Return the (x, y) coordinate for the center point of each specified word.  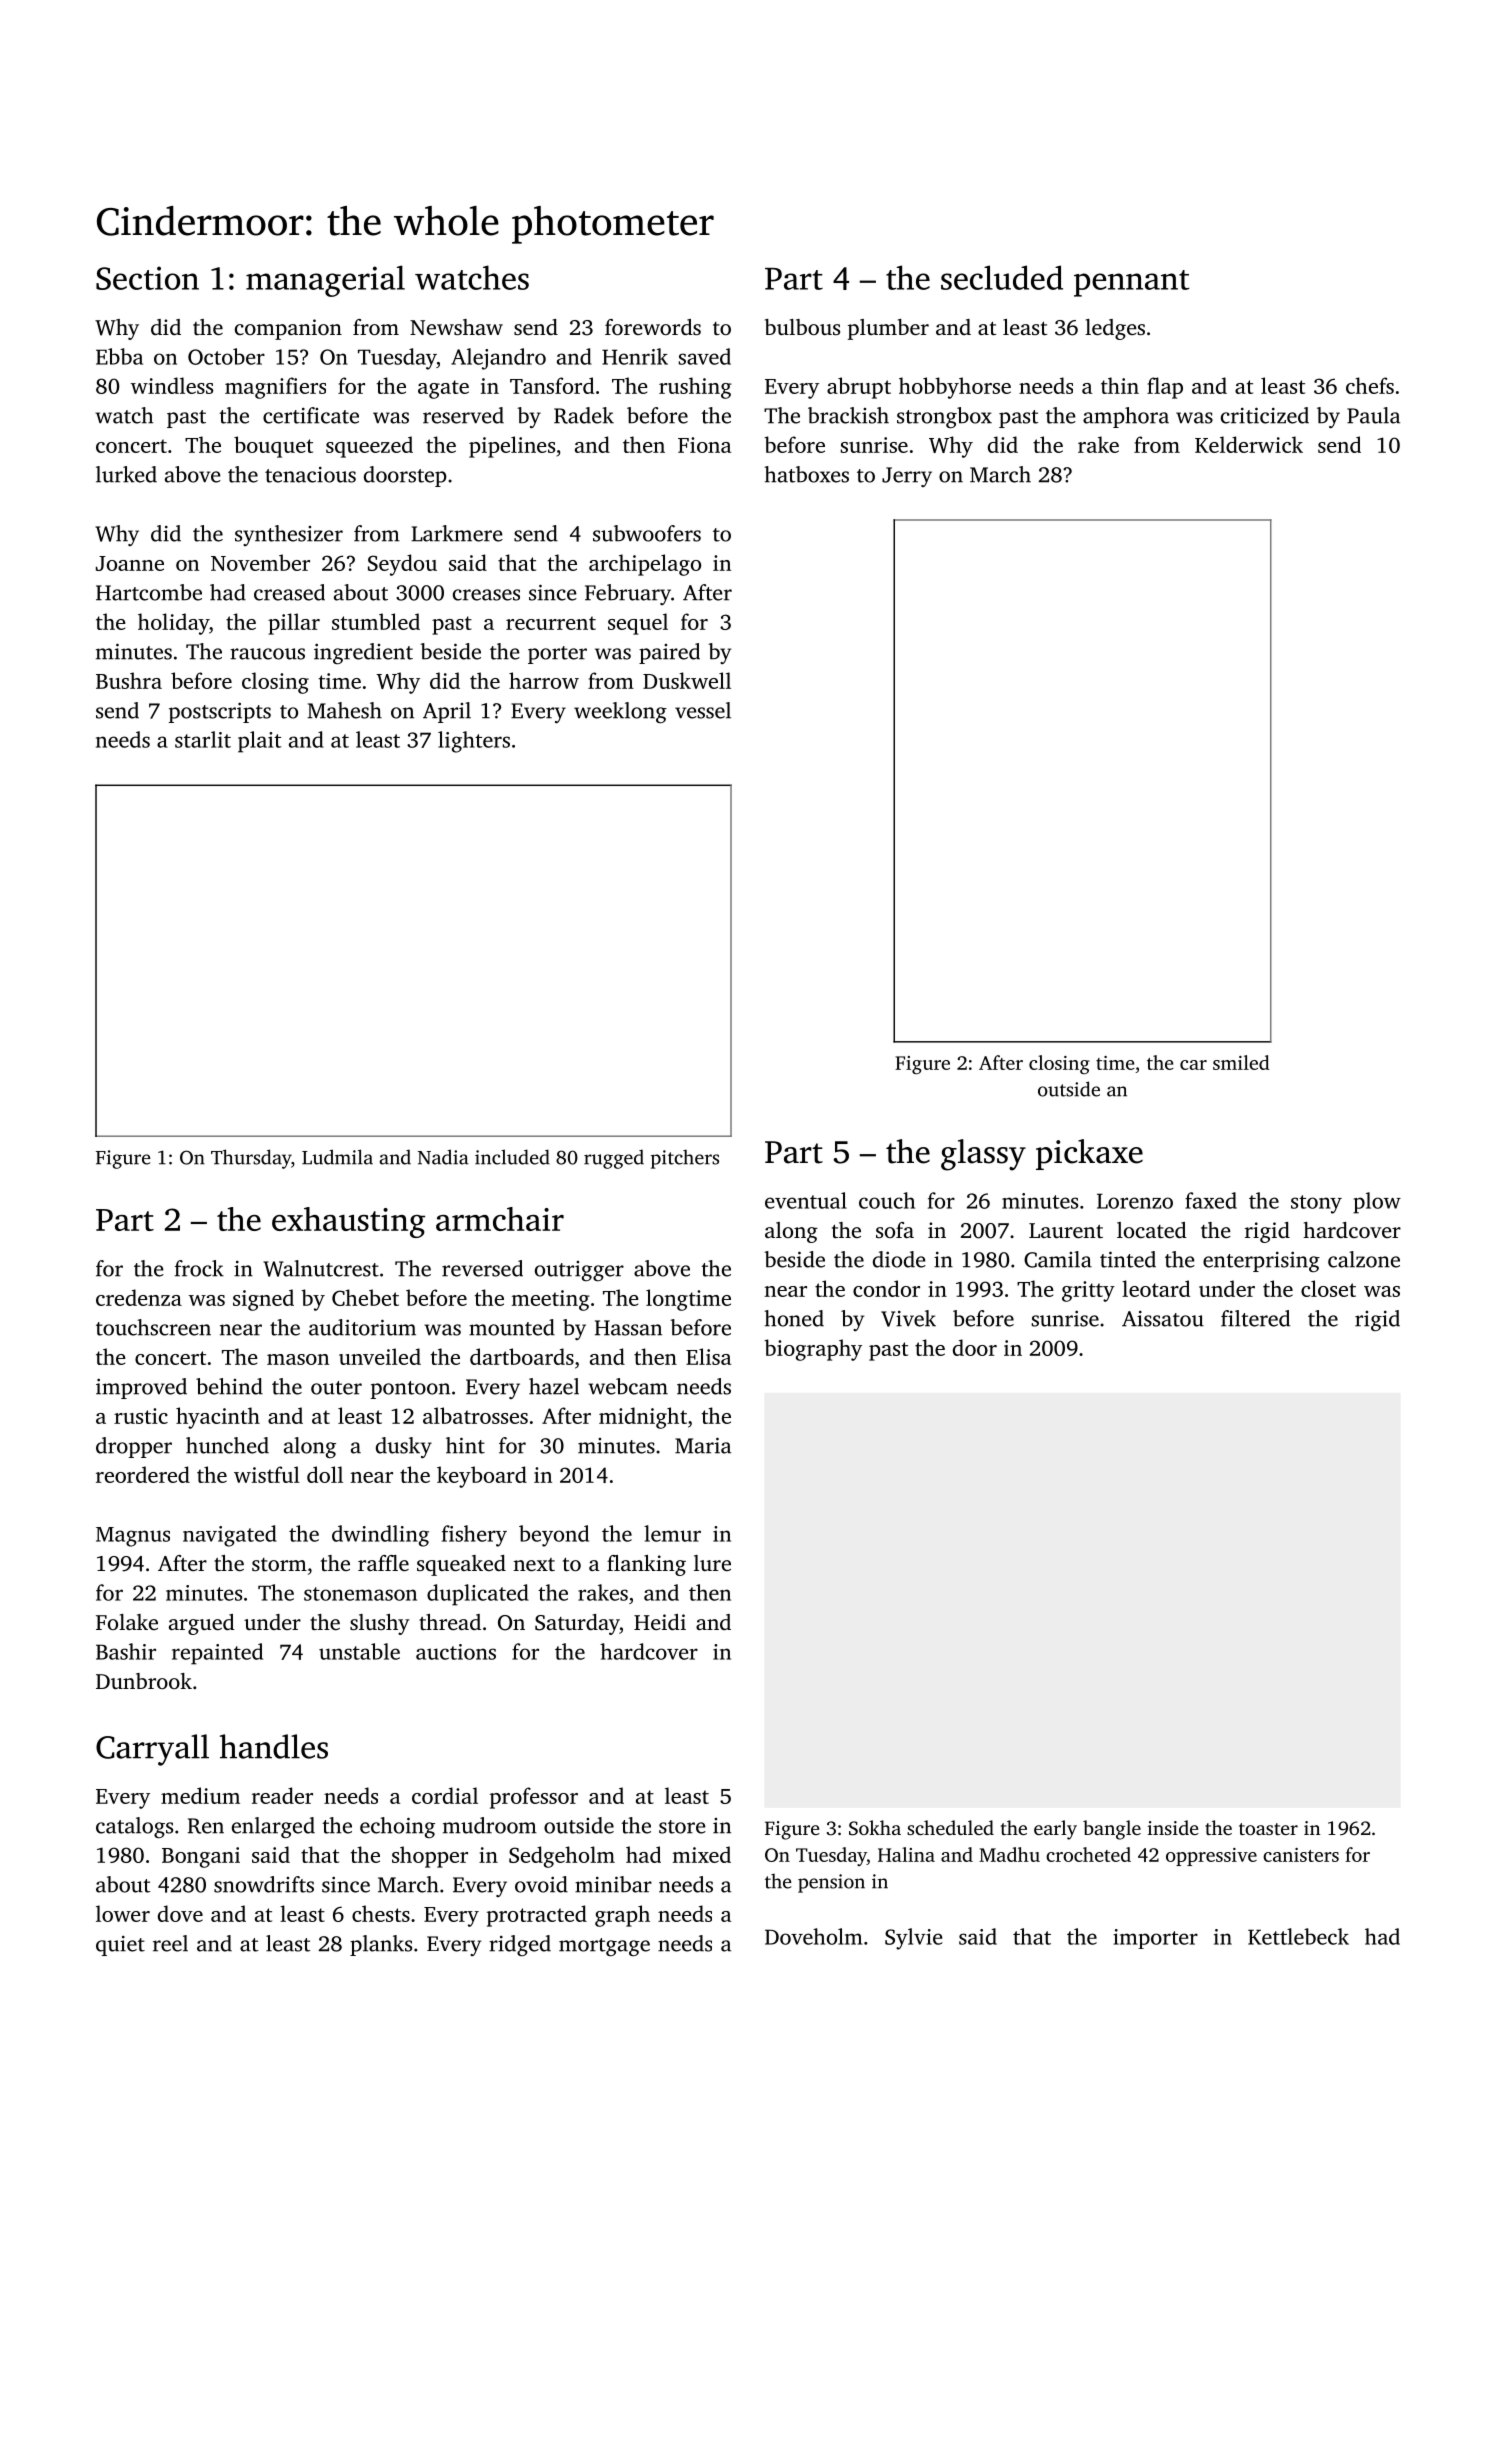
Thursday (251, 1159)
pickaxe (1089, 1154)
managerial (325, 281)
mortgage (604, 1947)
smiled (1241, 1062)
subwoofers (647, 533)
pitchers (685, 1159)
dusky (404, 1447)
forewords (653, 327)
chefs (1370, 385)
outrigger (579, 1271)
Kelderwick (1249, 444)
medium (200, 1795)
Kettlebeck (1298, 1936)
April (447, 712)
